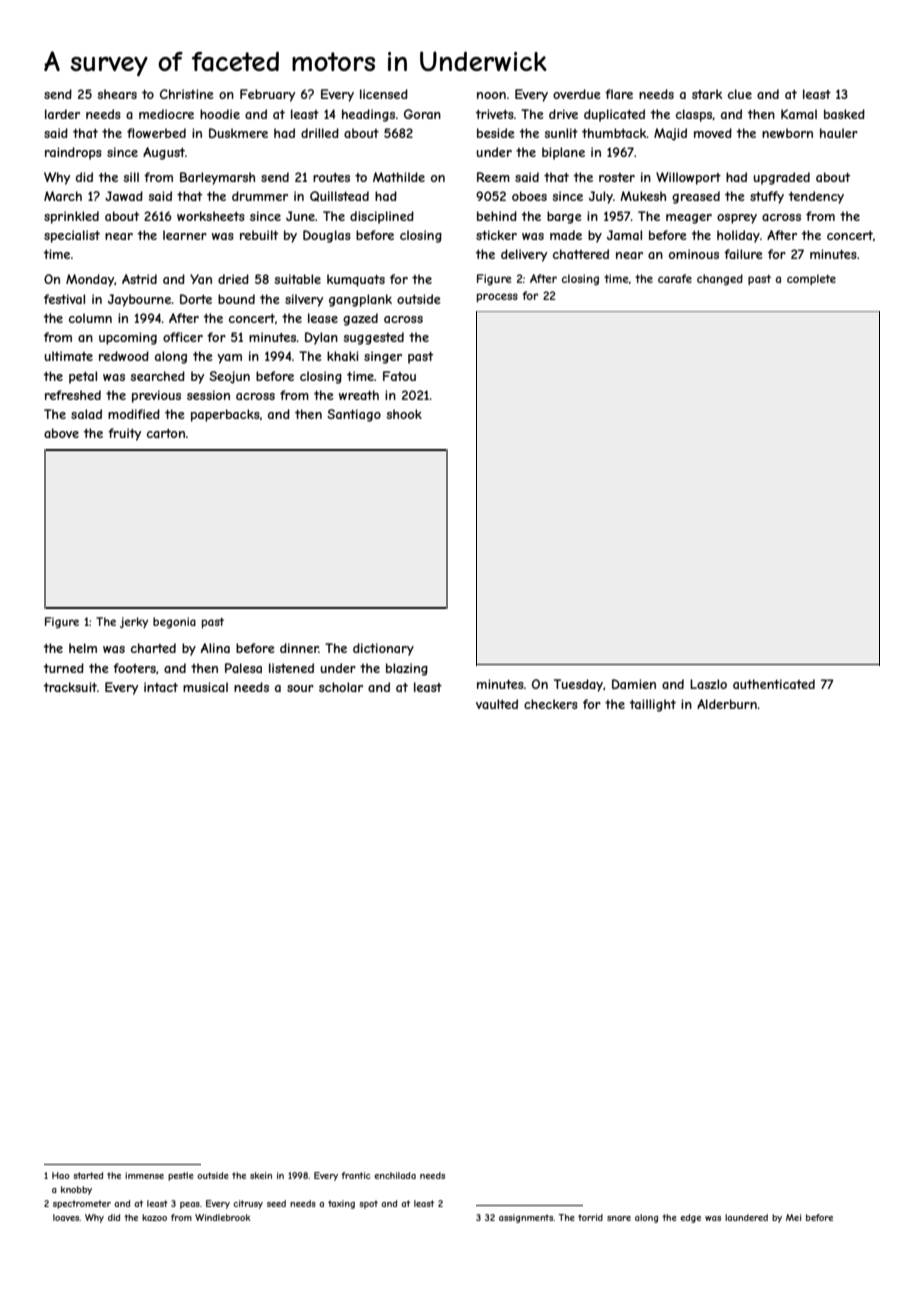  Describe the element at coordinates (590, 1217) in the screenshot. I see `torrid` at that location.
